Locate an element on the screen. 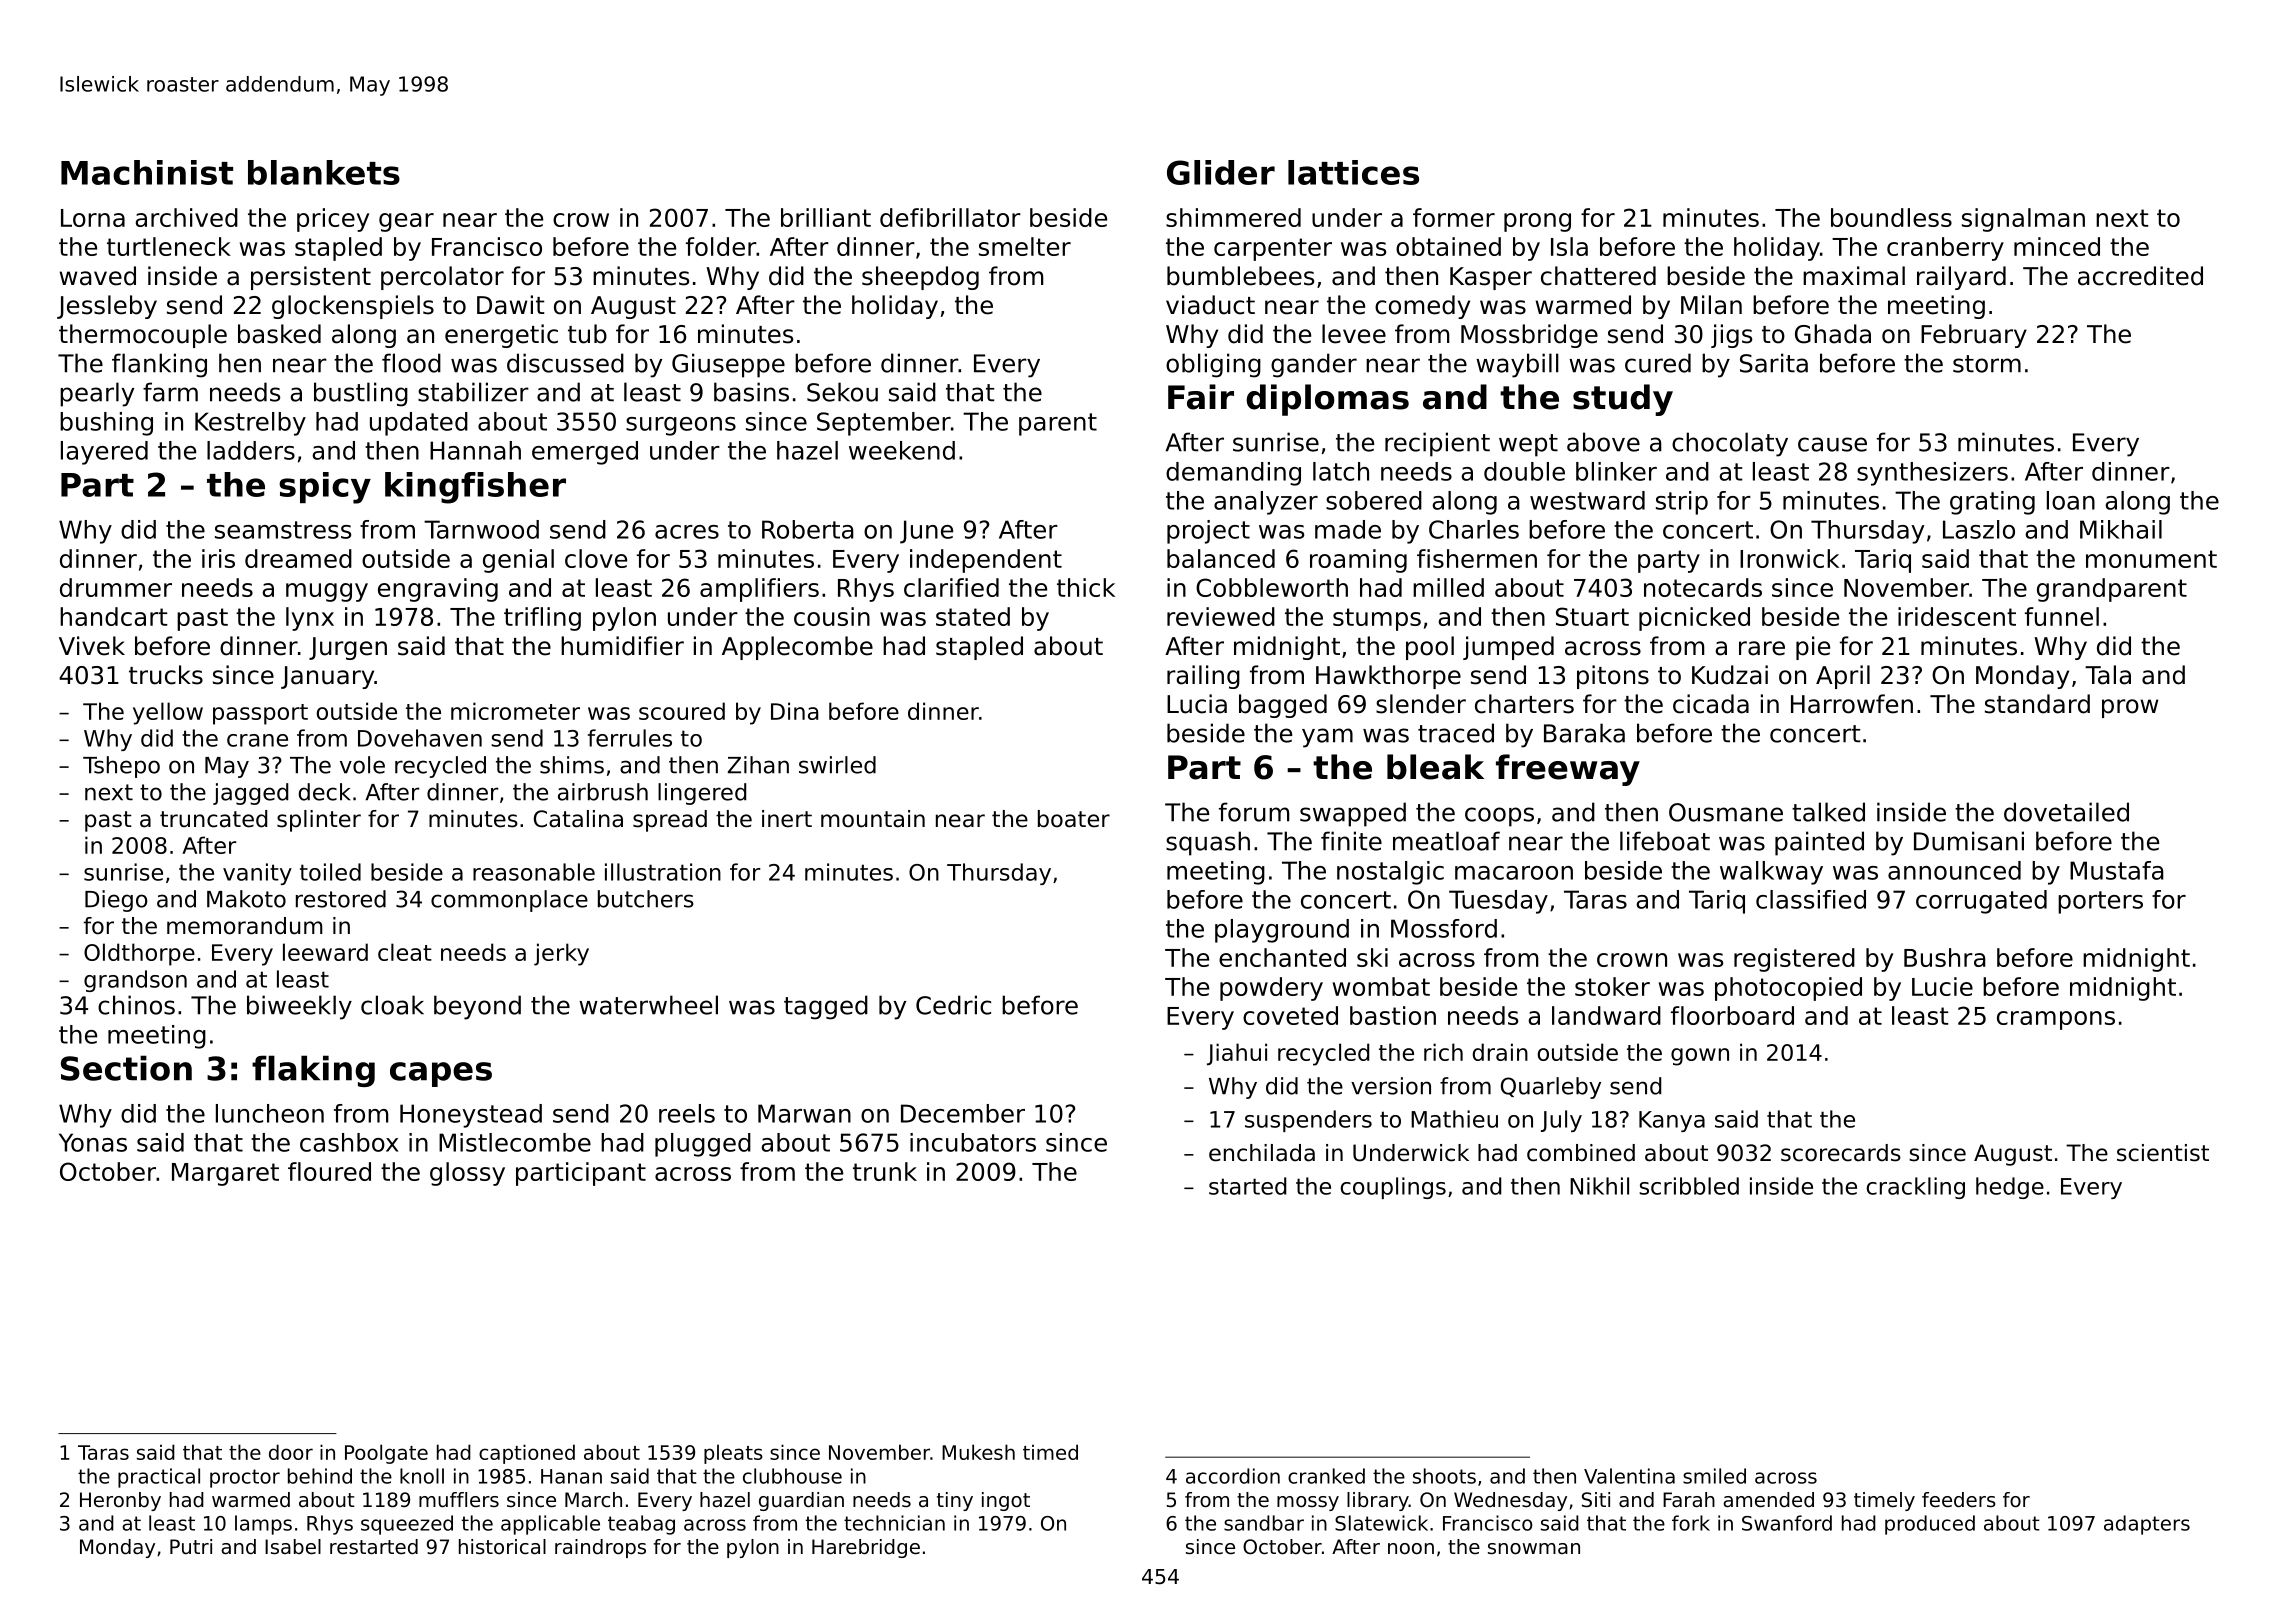 The height and width of the screenshot is (1614, 2282). Fair is located at coordinates (1201, 397).
